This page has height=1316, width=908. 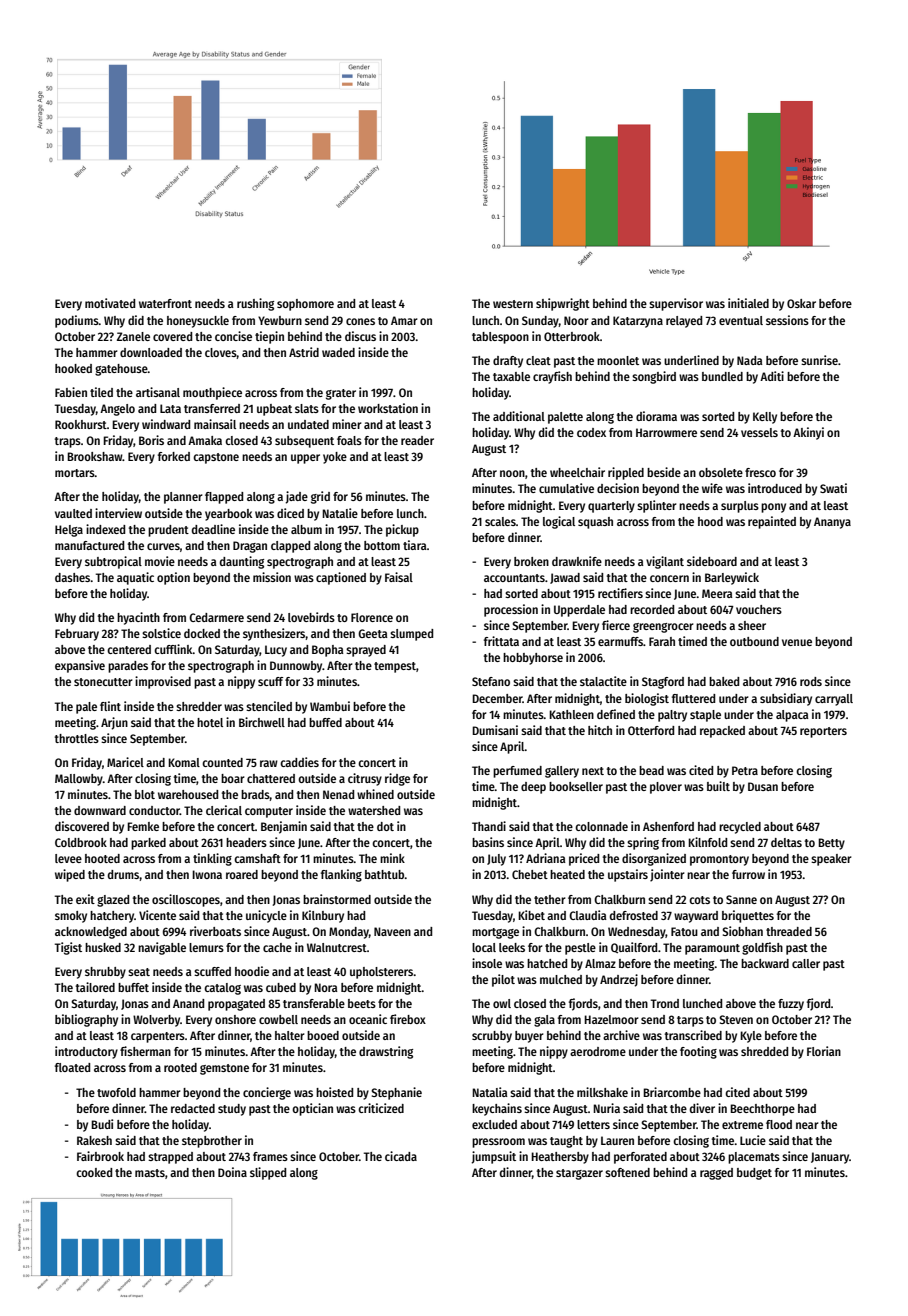 I want to click on Dumisani, so click(x=495, y=730).
